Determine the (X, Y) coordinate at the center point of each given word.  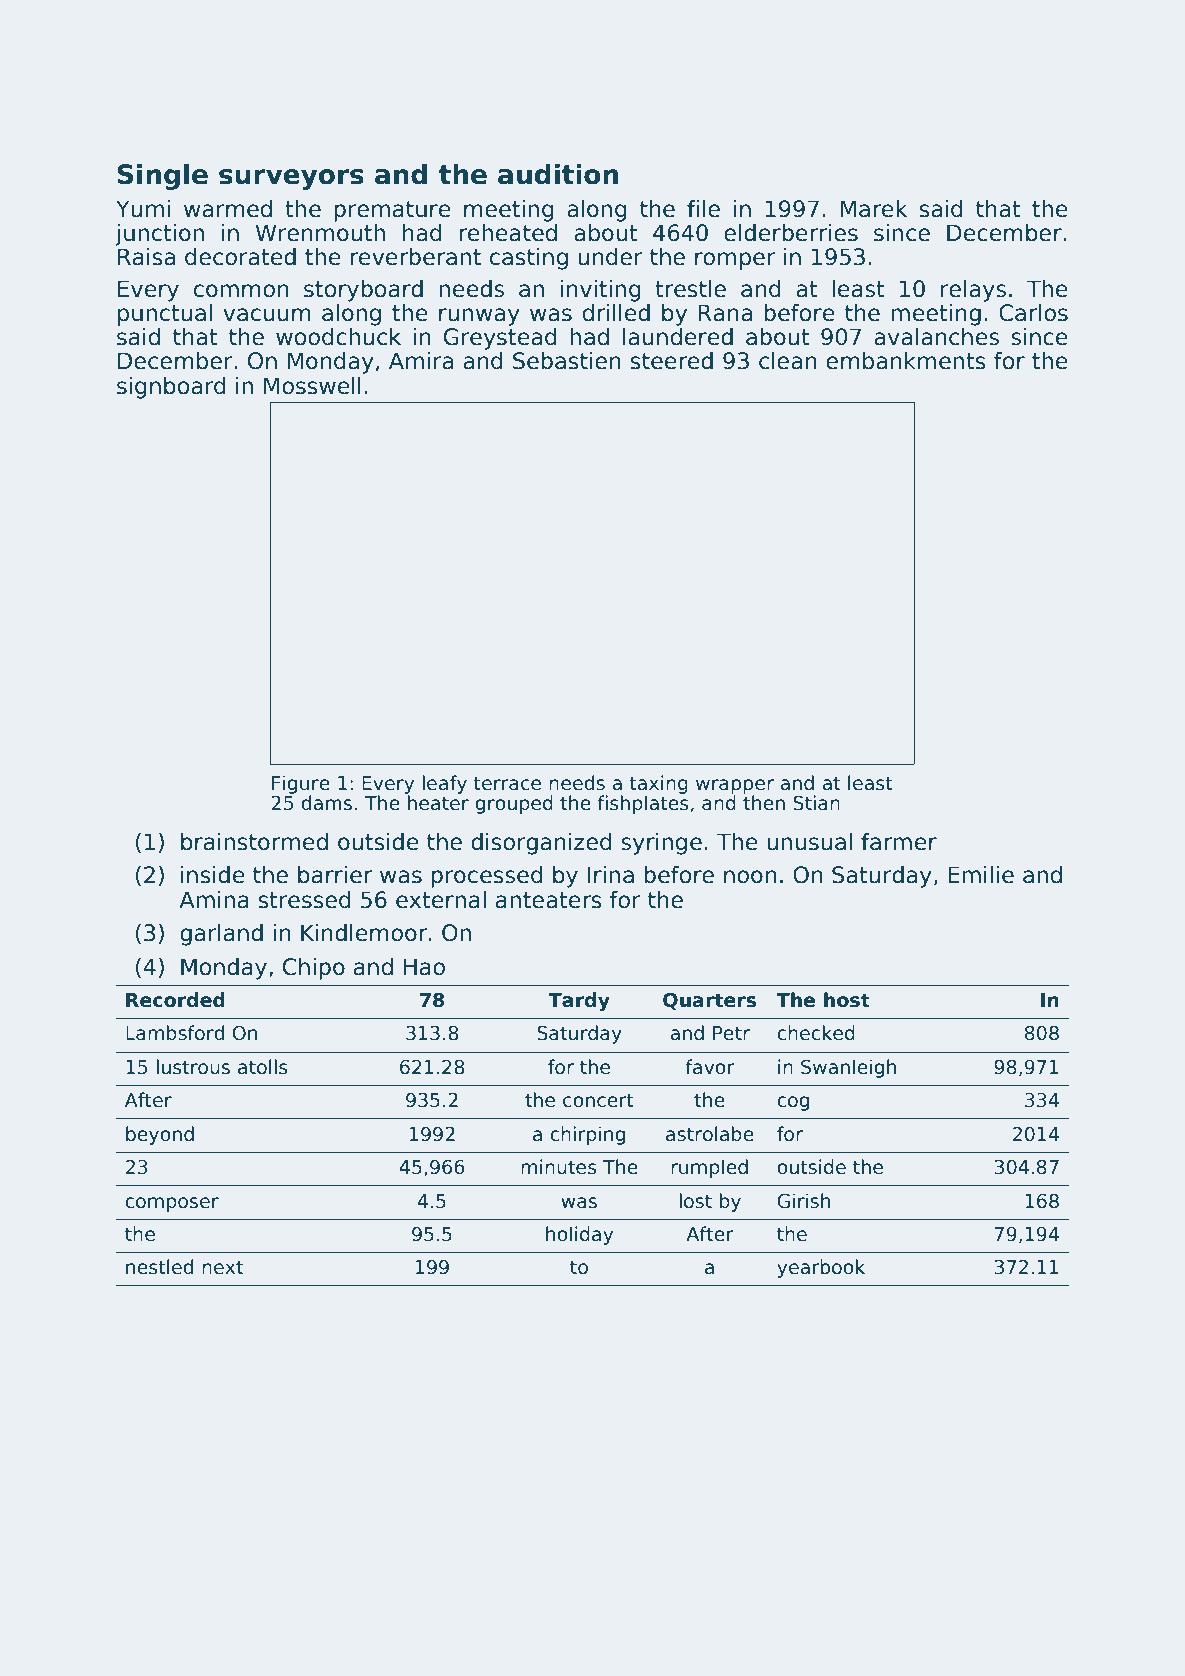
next (222, 1267)
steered (672, 361)
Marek (874, 209)
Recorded (175, 1000)
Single (163, 176)
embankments (906, 361)
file (703, 209)
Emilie (981, 875)
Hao (424, 967)
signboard (171, 388)
